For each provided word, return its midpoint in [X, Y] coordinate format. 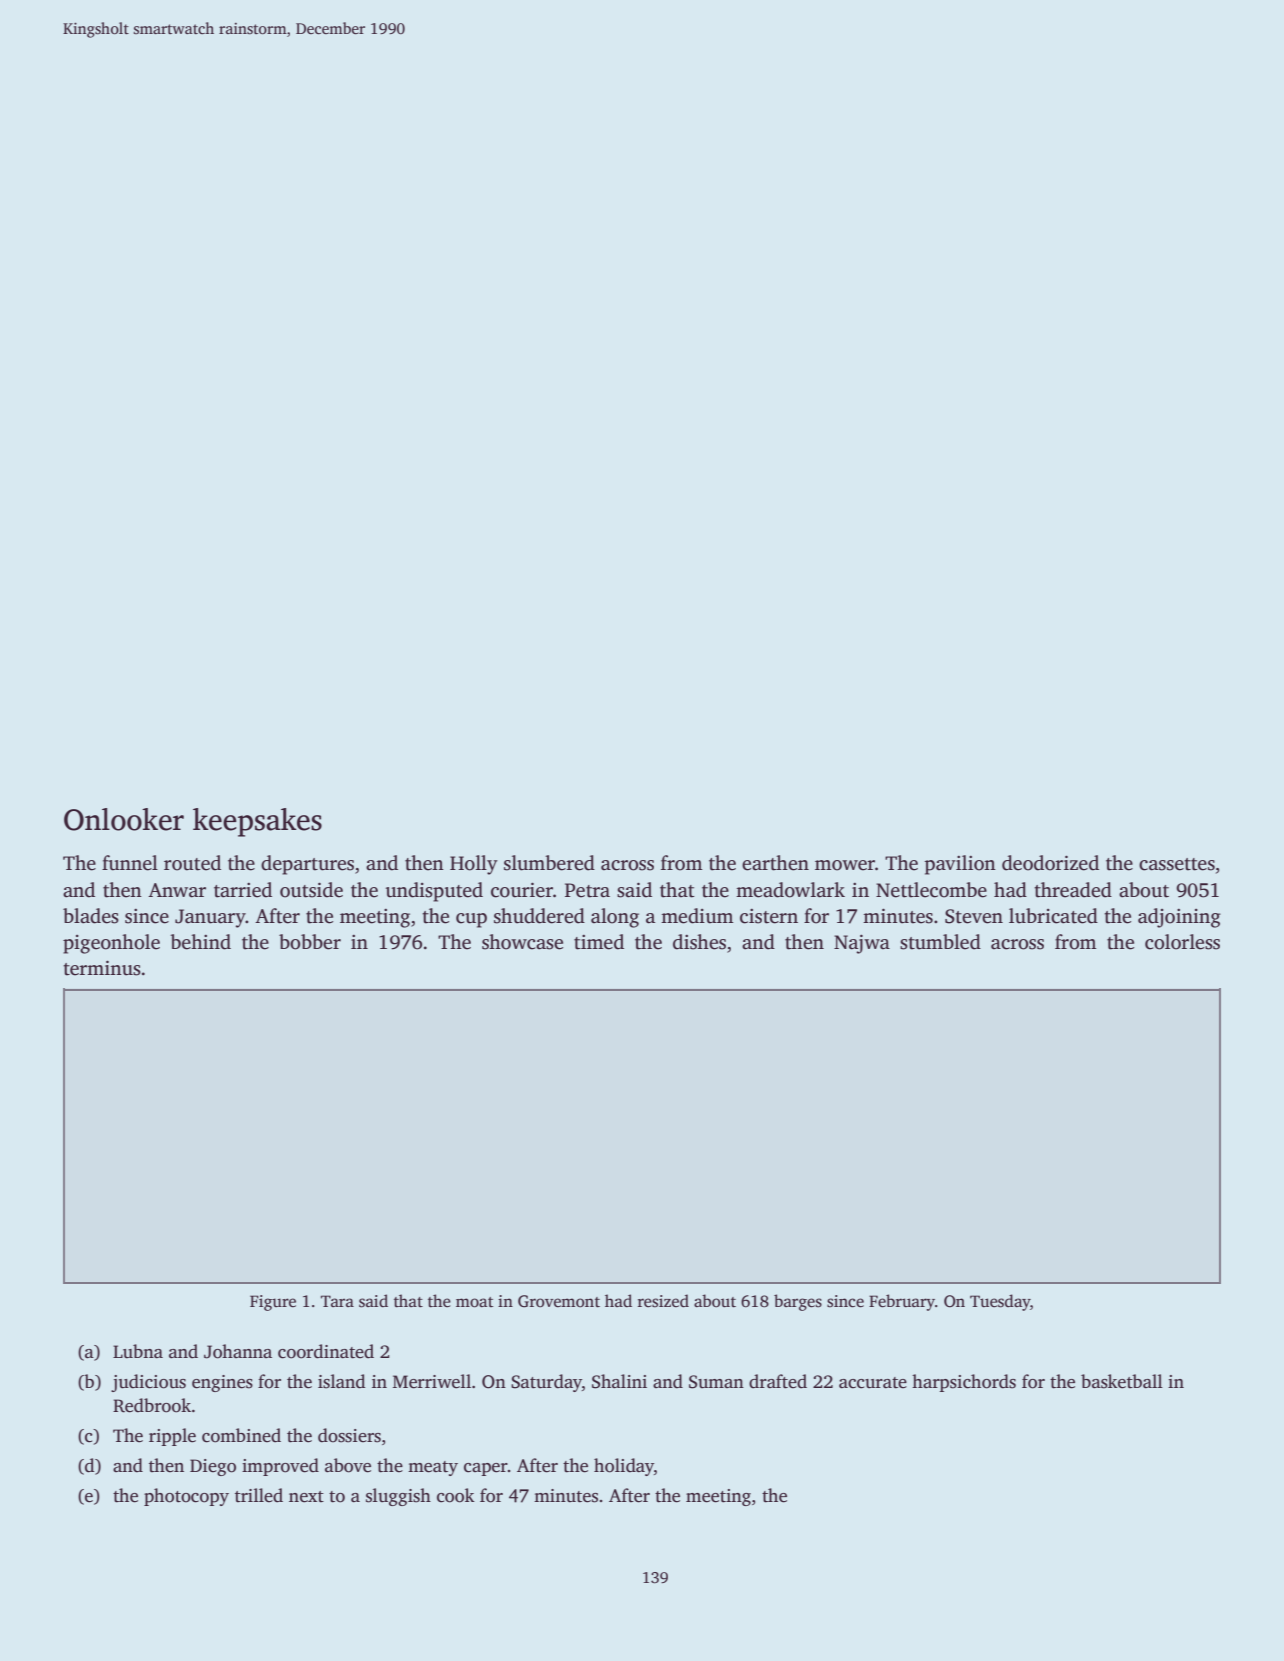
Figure [273, 1303]
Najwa [862, 944]
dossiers [349, 1435]
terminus [102, 968]
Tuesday [1000, 1302]
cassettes [1177, 864]
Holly [474, 865]
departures [307, 865]
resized [663, 1301]
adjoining [1179, 918]
